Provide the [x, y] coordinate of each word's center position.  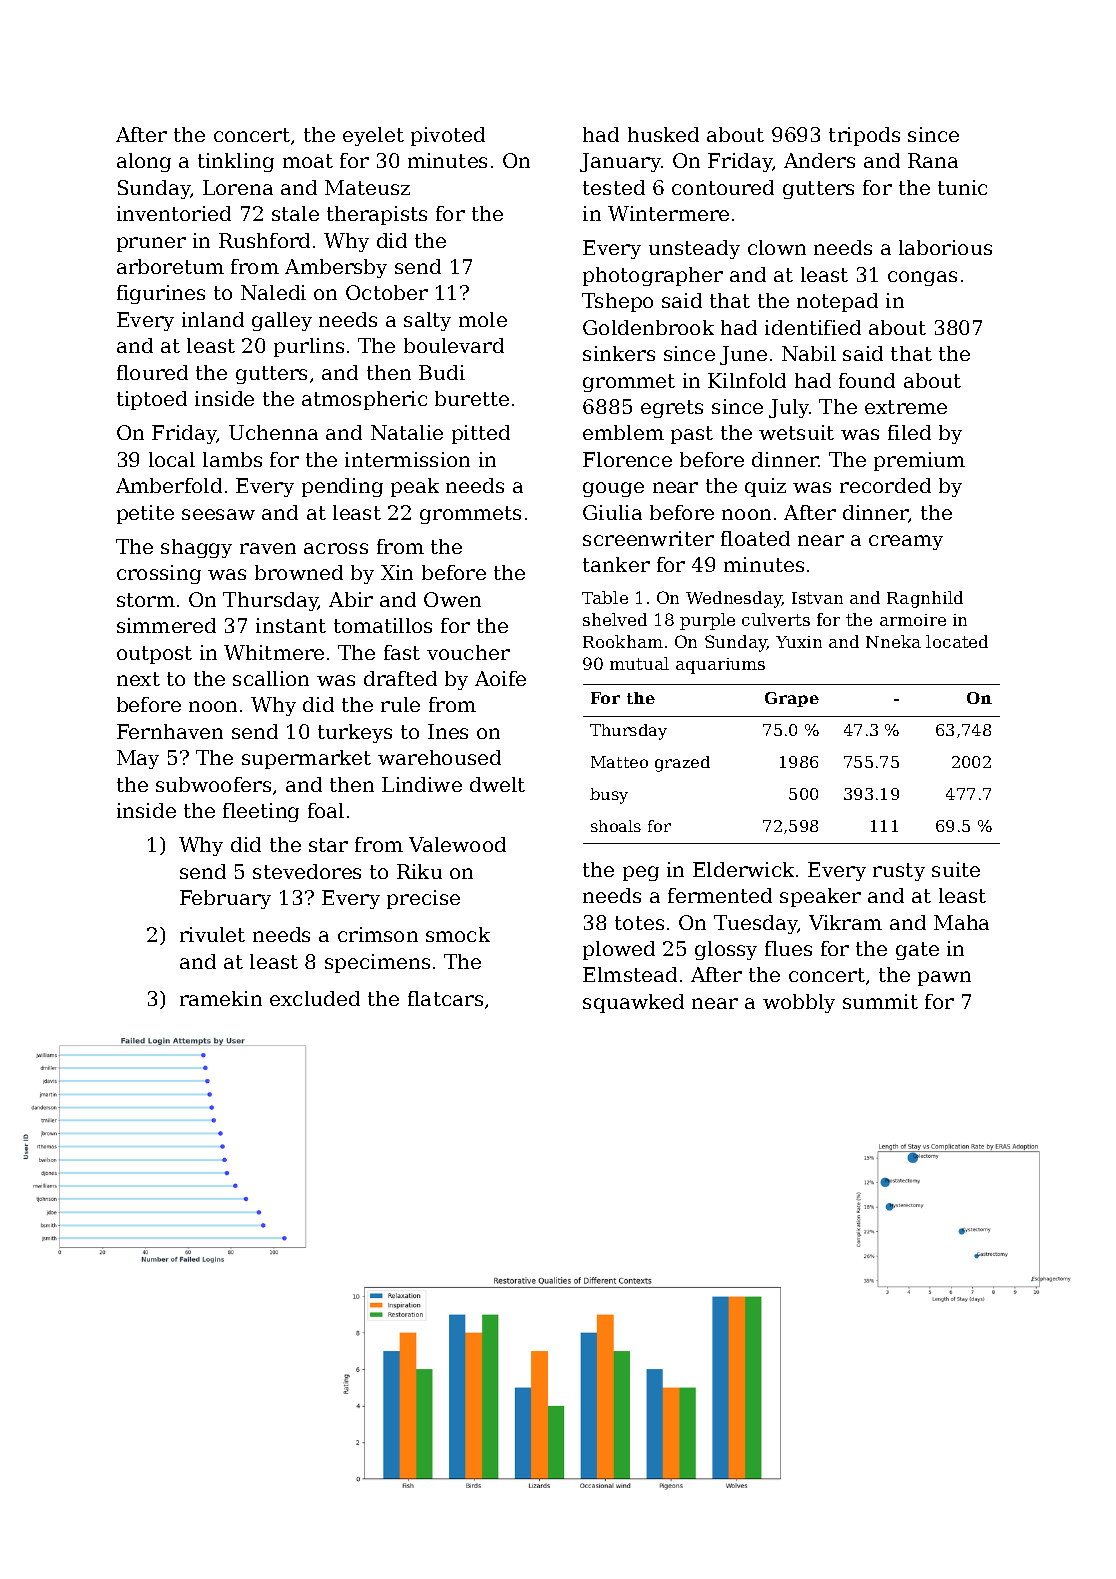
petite [145, 514]
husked [663, 134]
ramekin [221, 998]
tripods [864, 136]
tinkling [236, 162]
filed [909, 432]
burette [472, 398]
